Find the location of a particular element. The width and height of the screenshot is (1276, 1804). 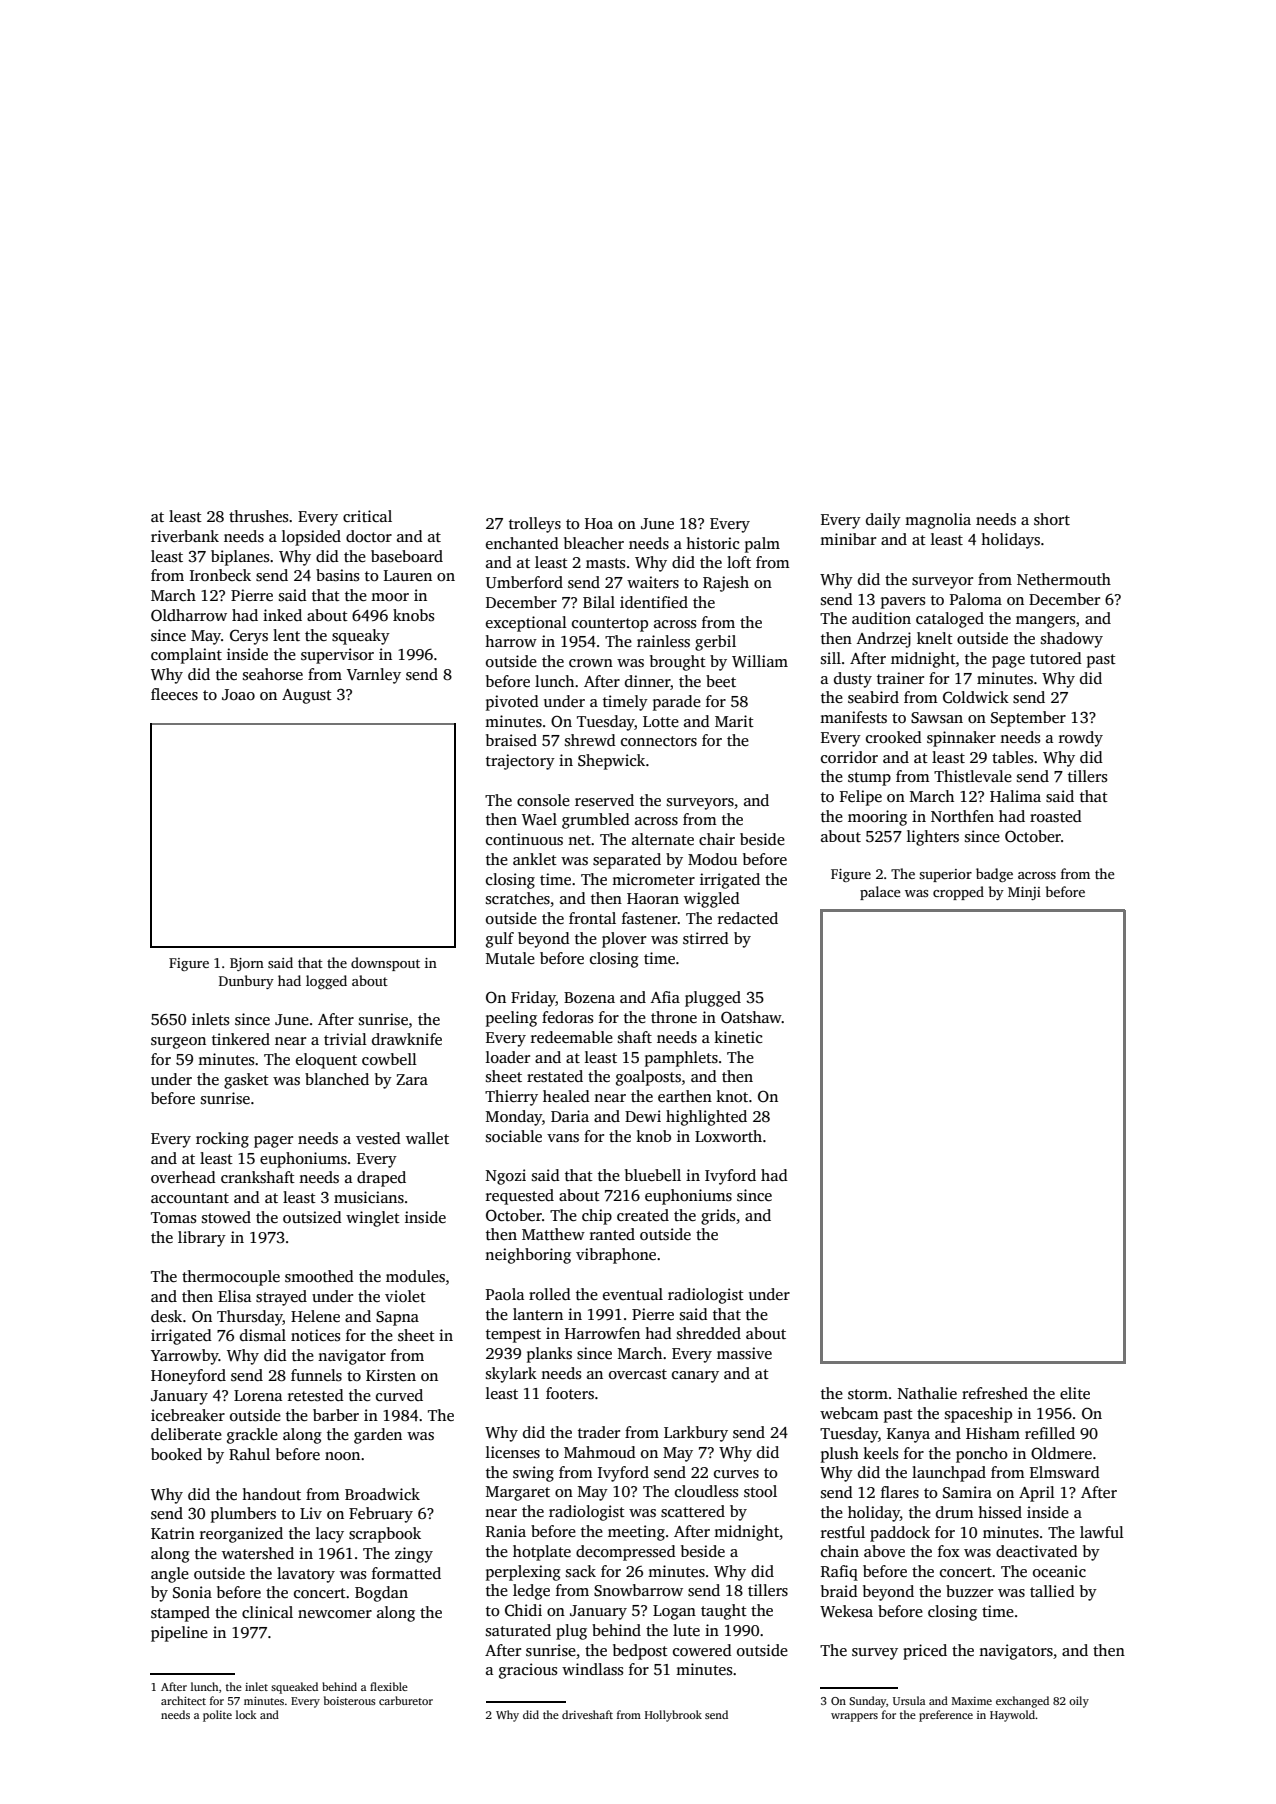

library is located at coordinates (202, 1239).
